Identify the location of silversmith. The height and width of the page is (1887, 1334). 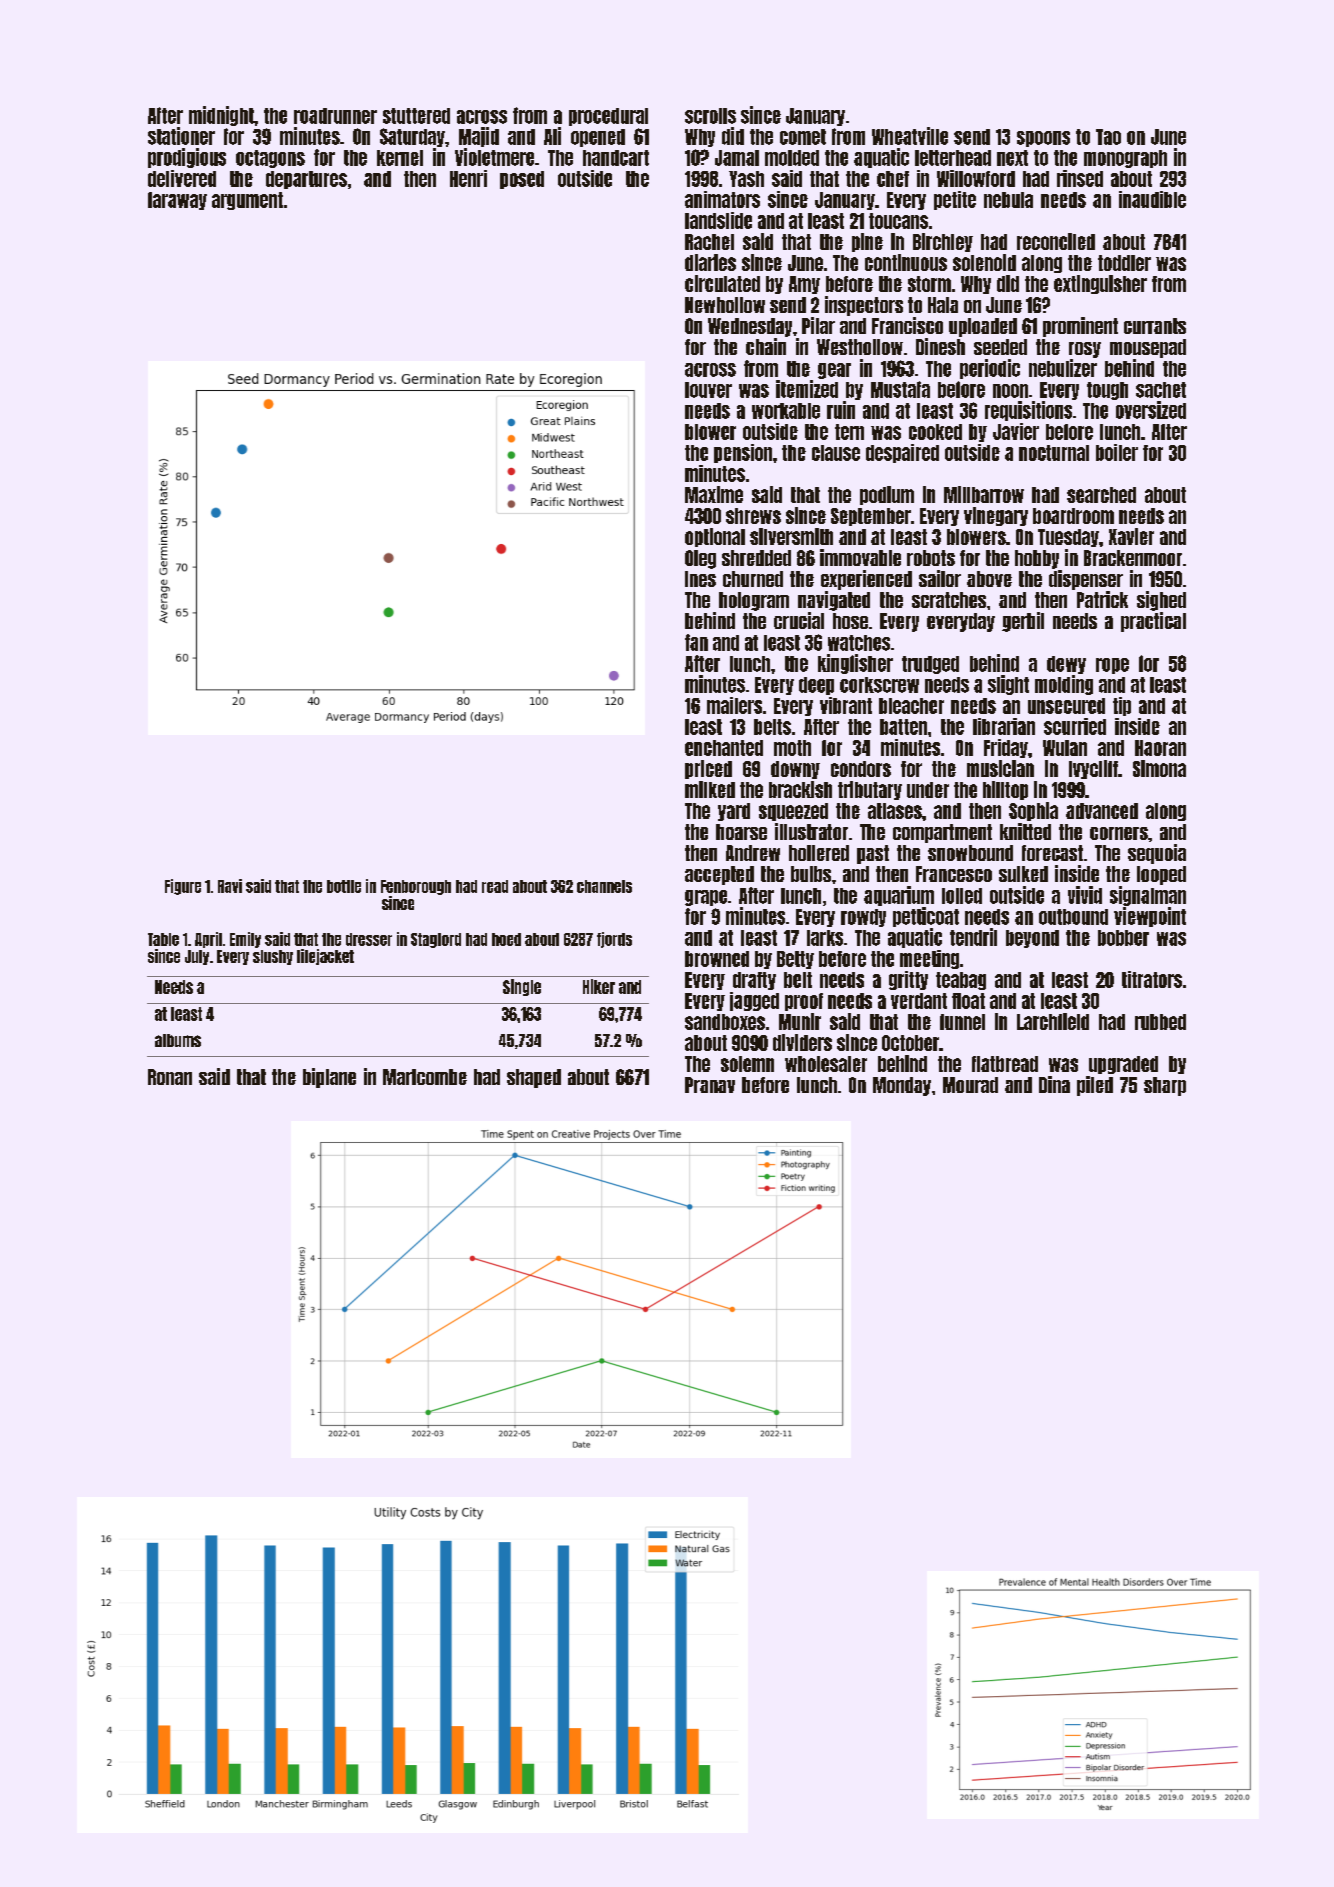
(791, 536).
